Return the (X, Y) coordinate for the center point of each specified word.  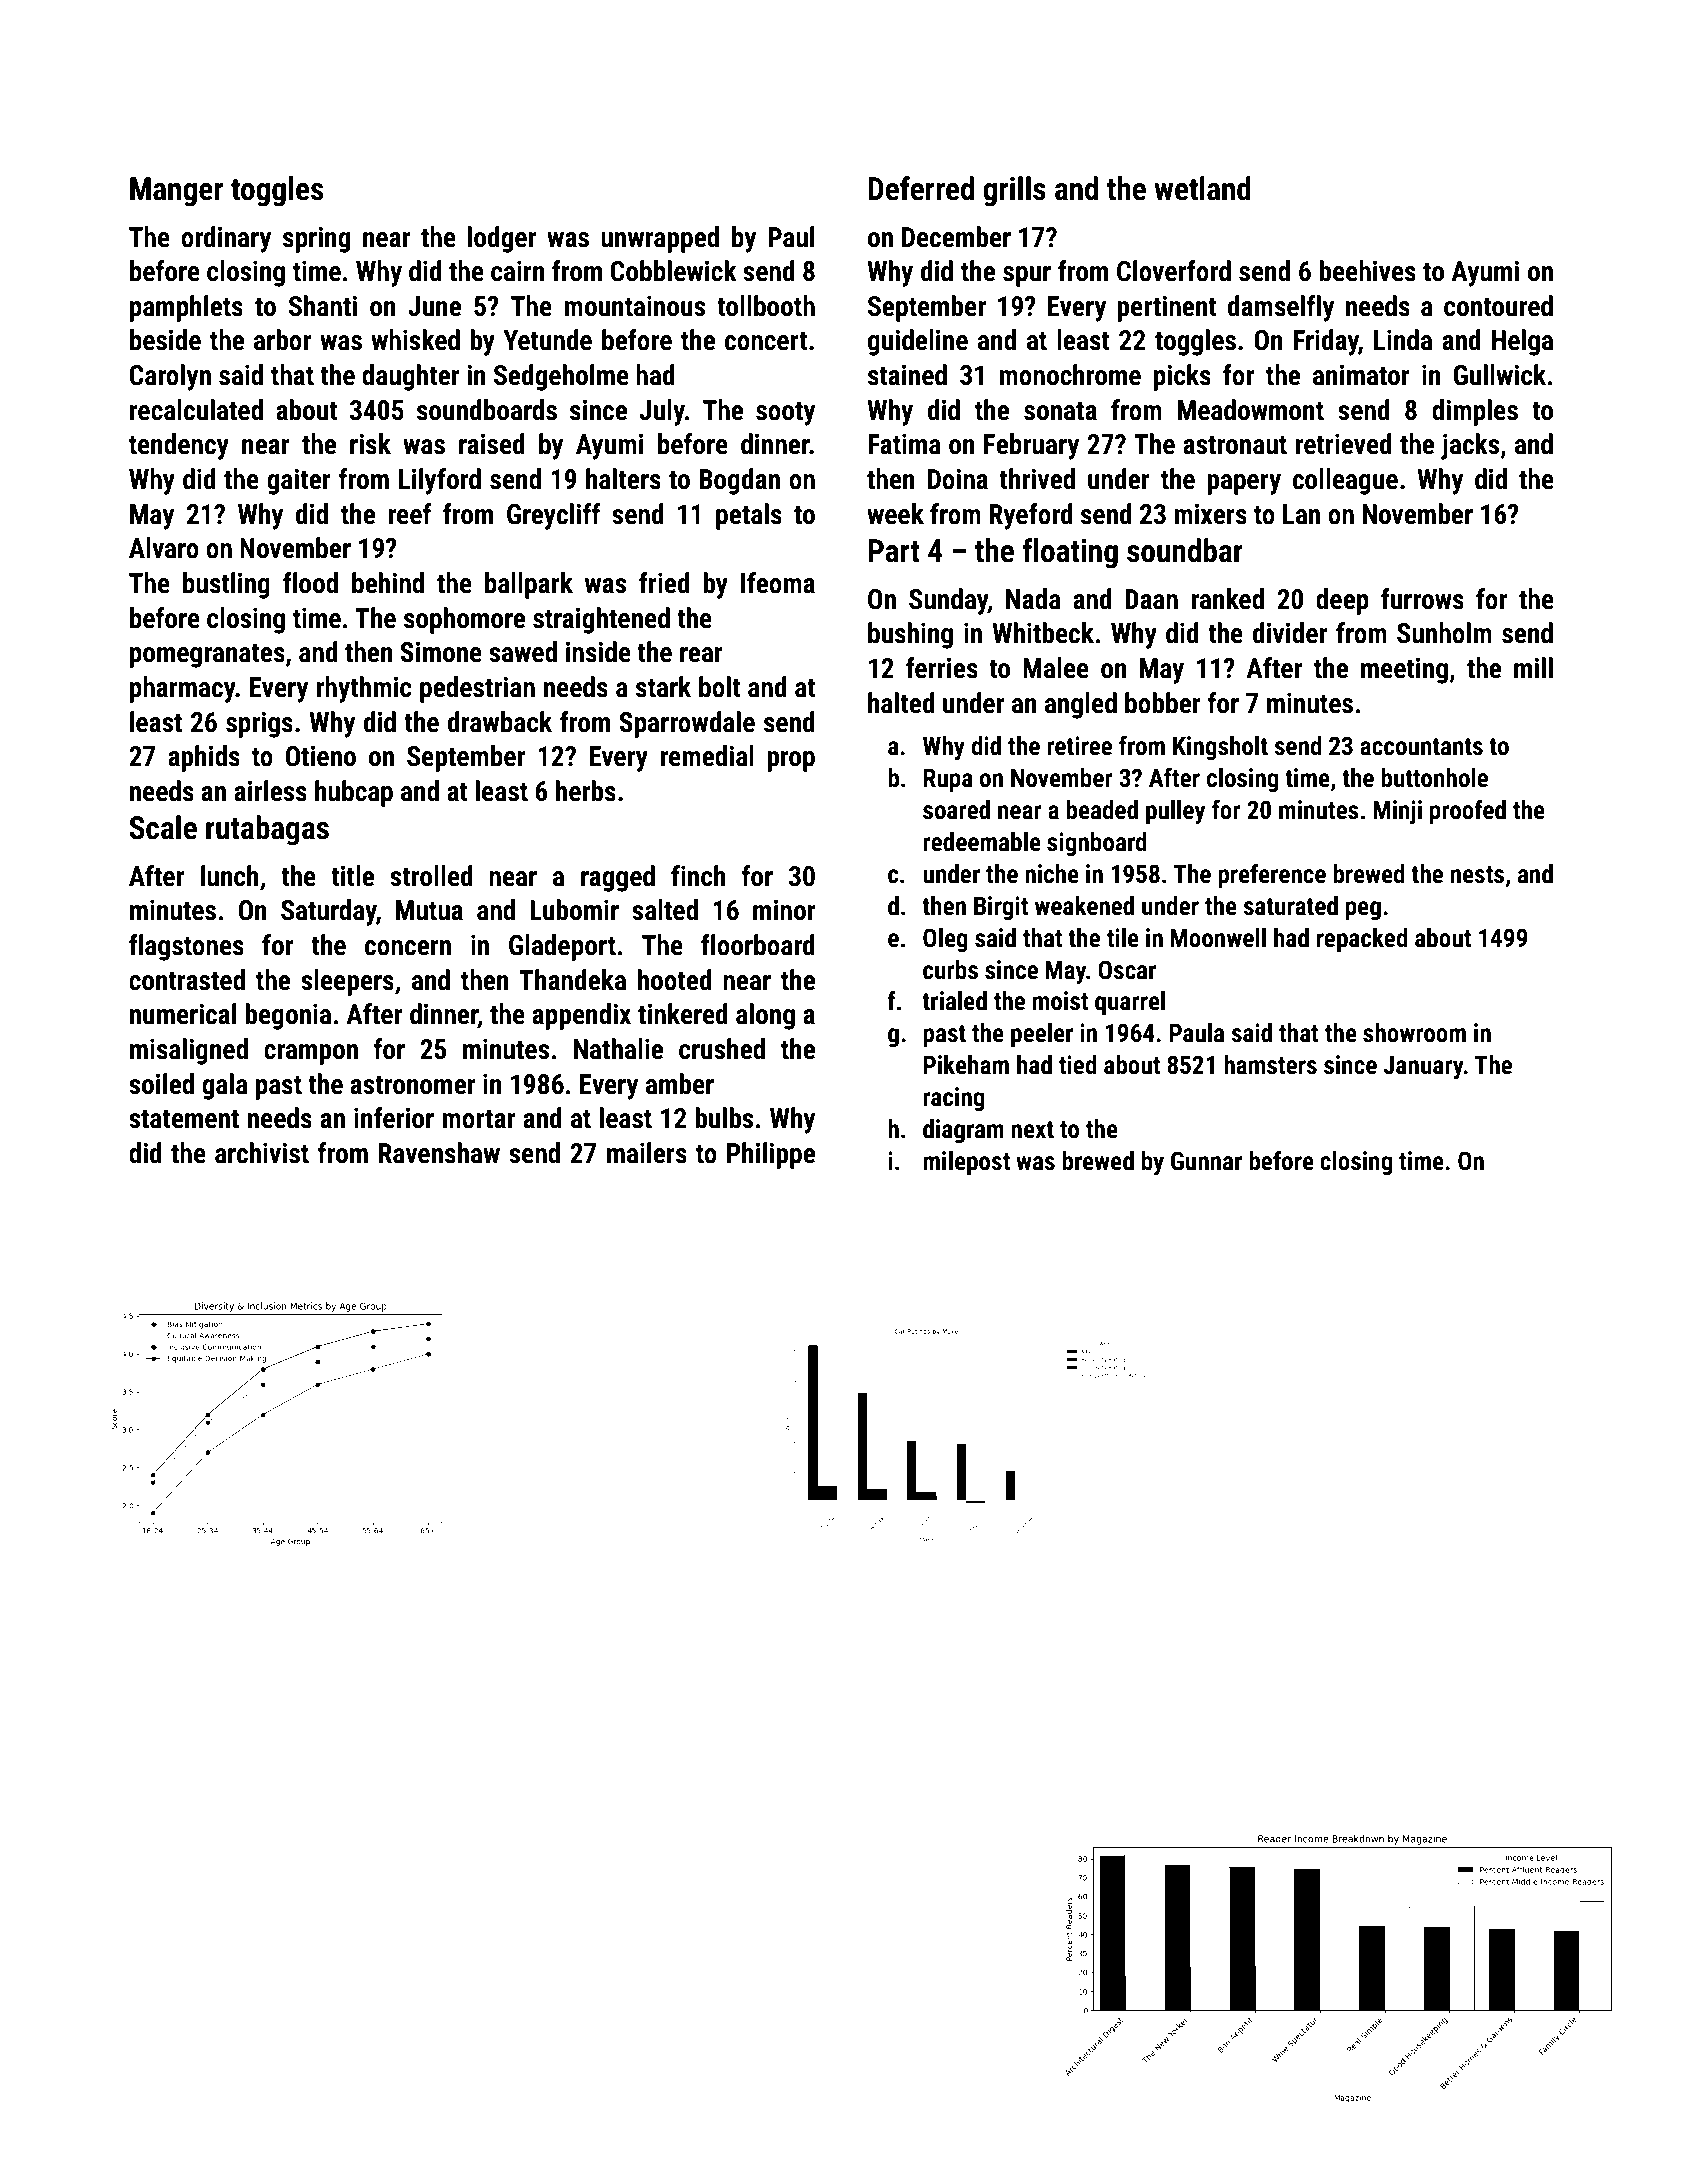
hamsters (1270, 1065)
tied (1078, 1065)
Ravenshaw (439, 1153)
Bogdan (739, 481)
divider (1290, 633)
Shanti (323, 306)
